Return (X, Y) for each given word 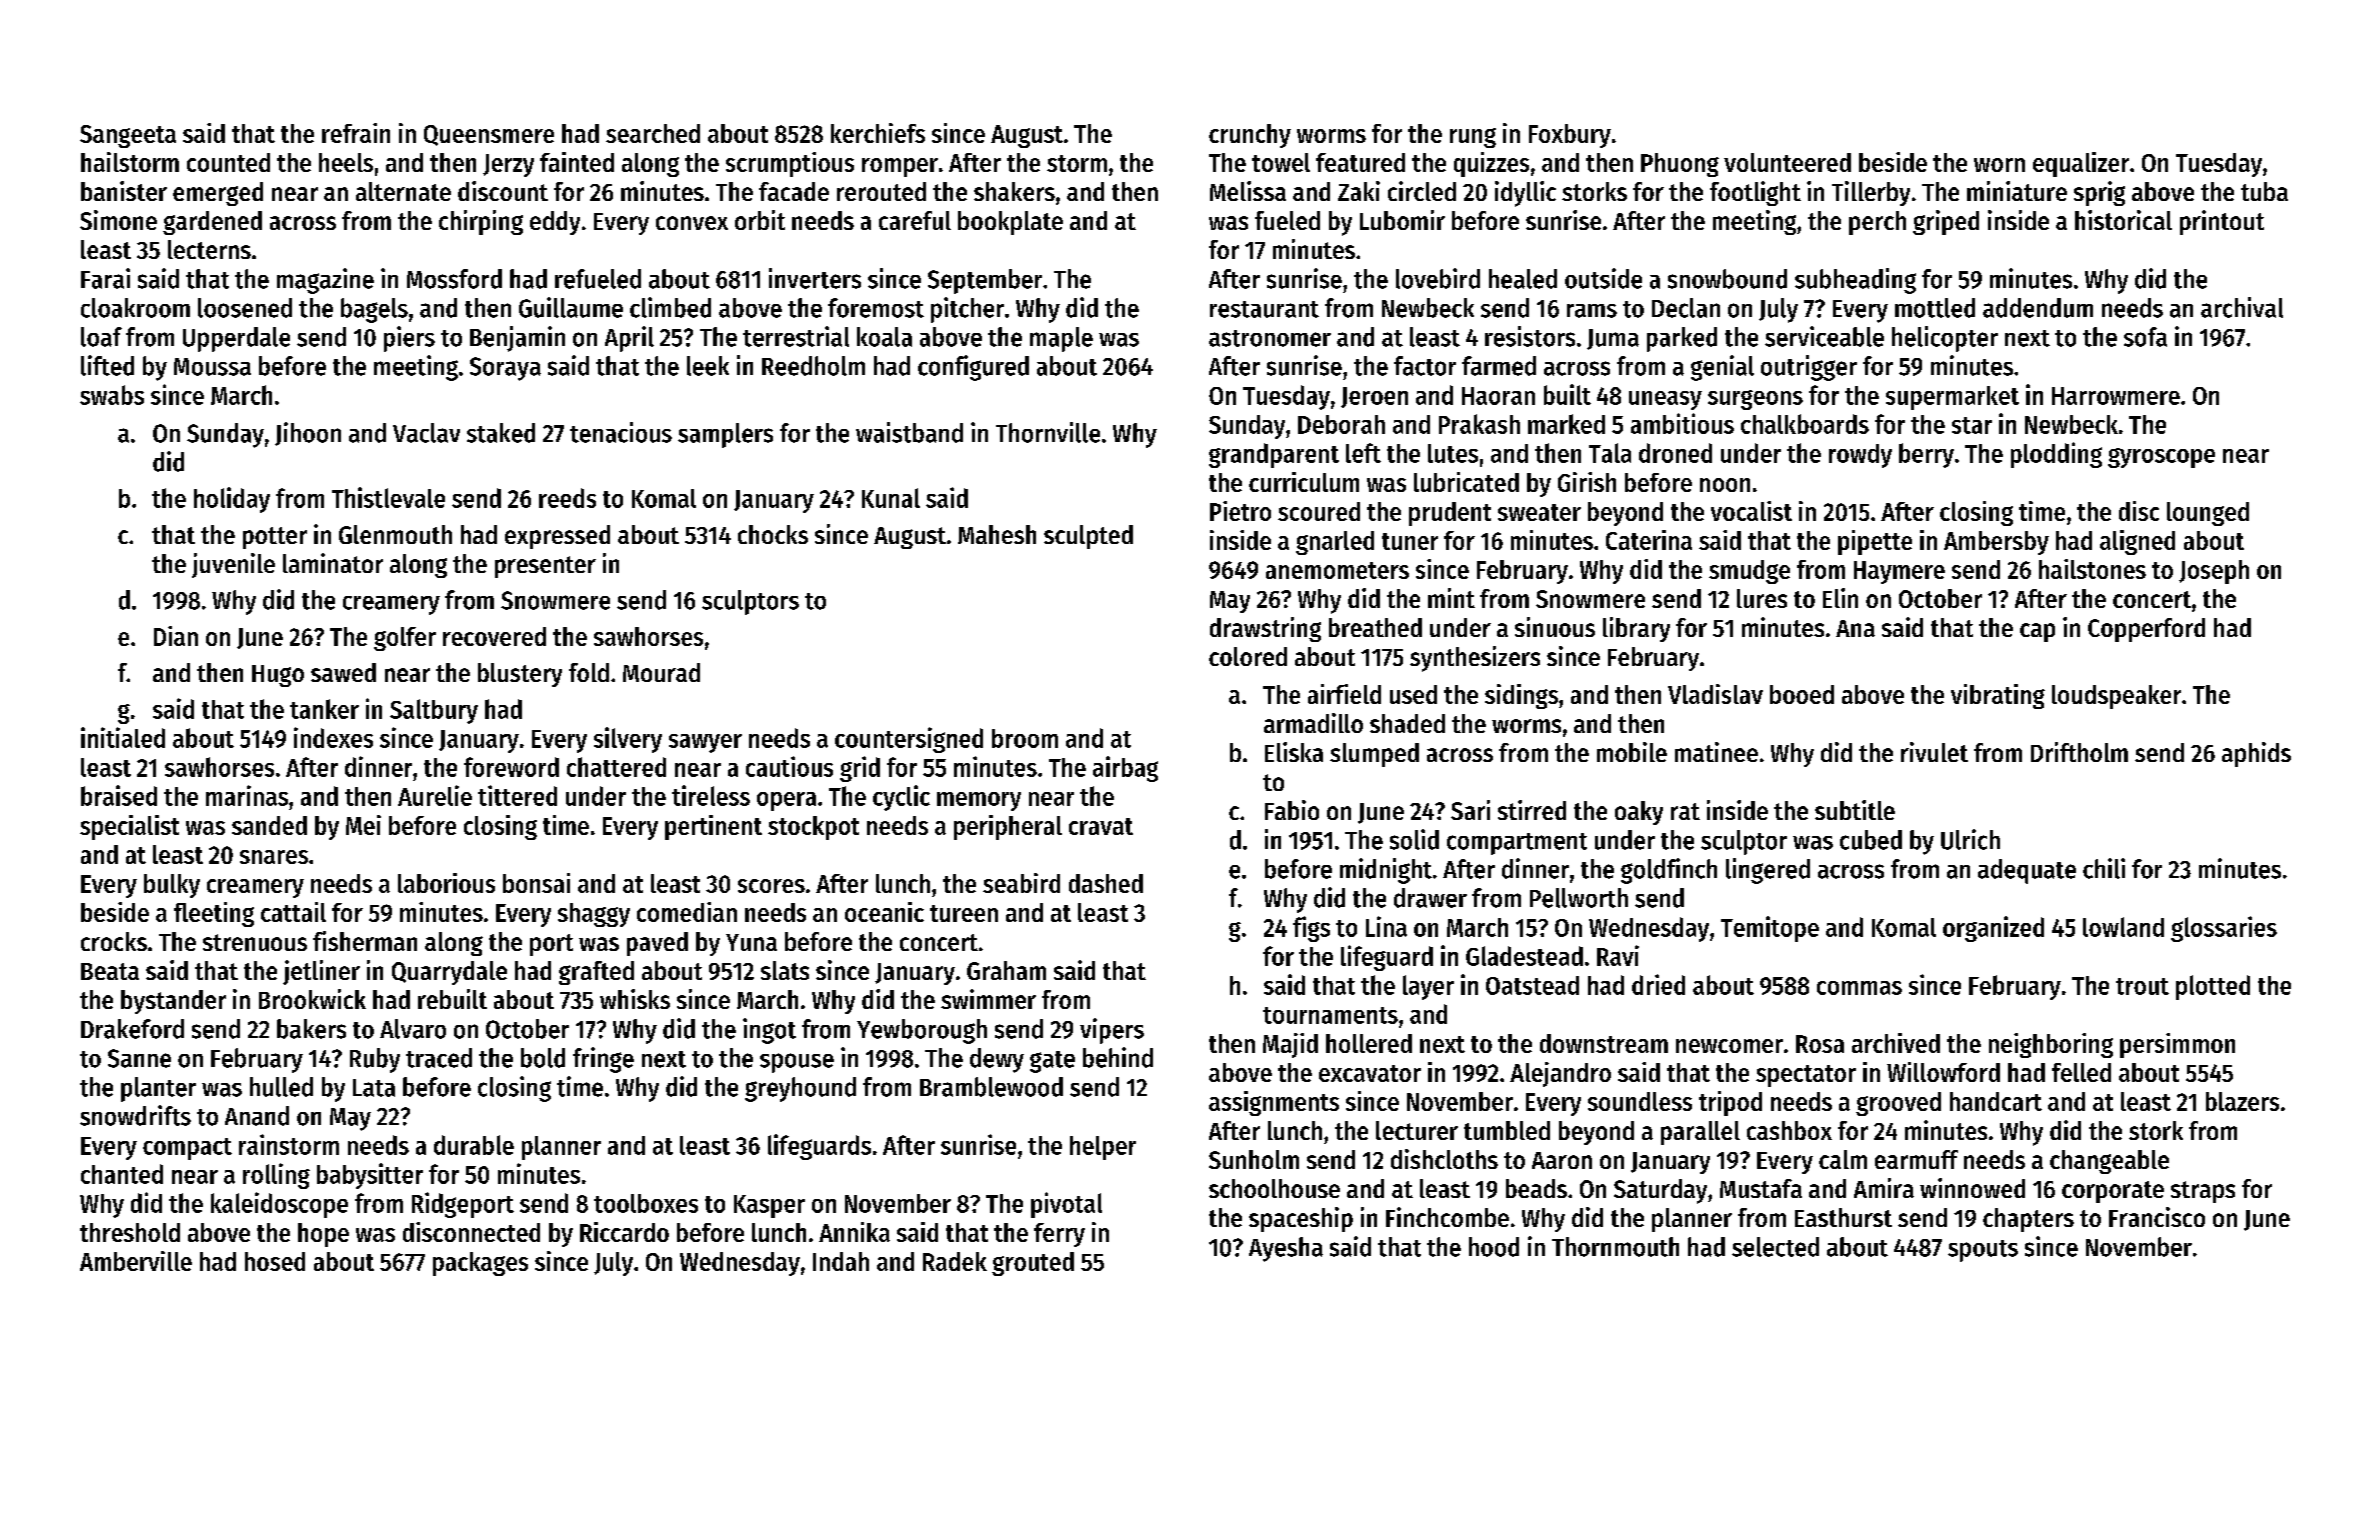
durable (474, 1145)
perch (1877, 223)
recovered (494, 636)
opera (786, 801)
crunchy (1250, 136)
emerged (218, 194)
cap (2037, 632)
